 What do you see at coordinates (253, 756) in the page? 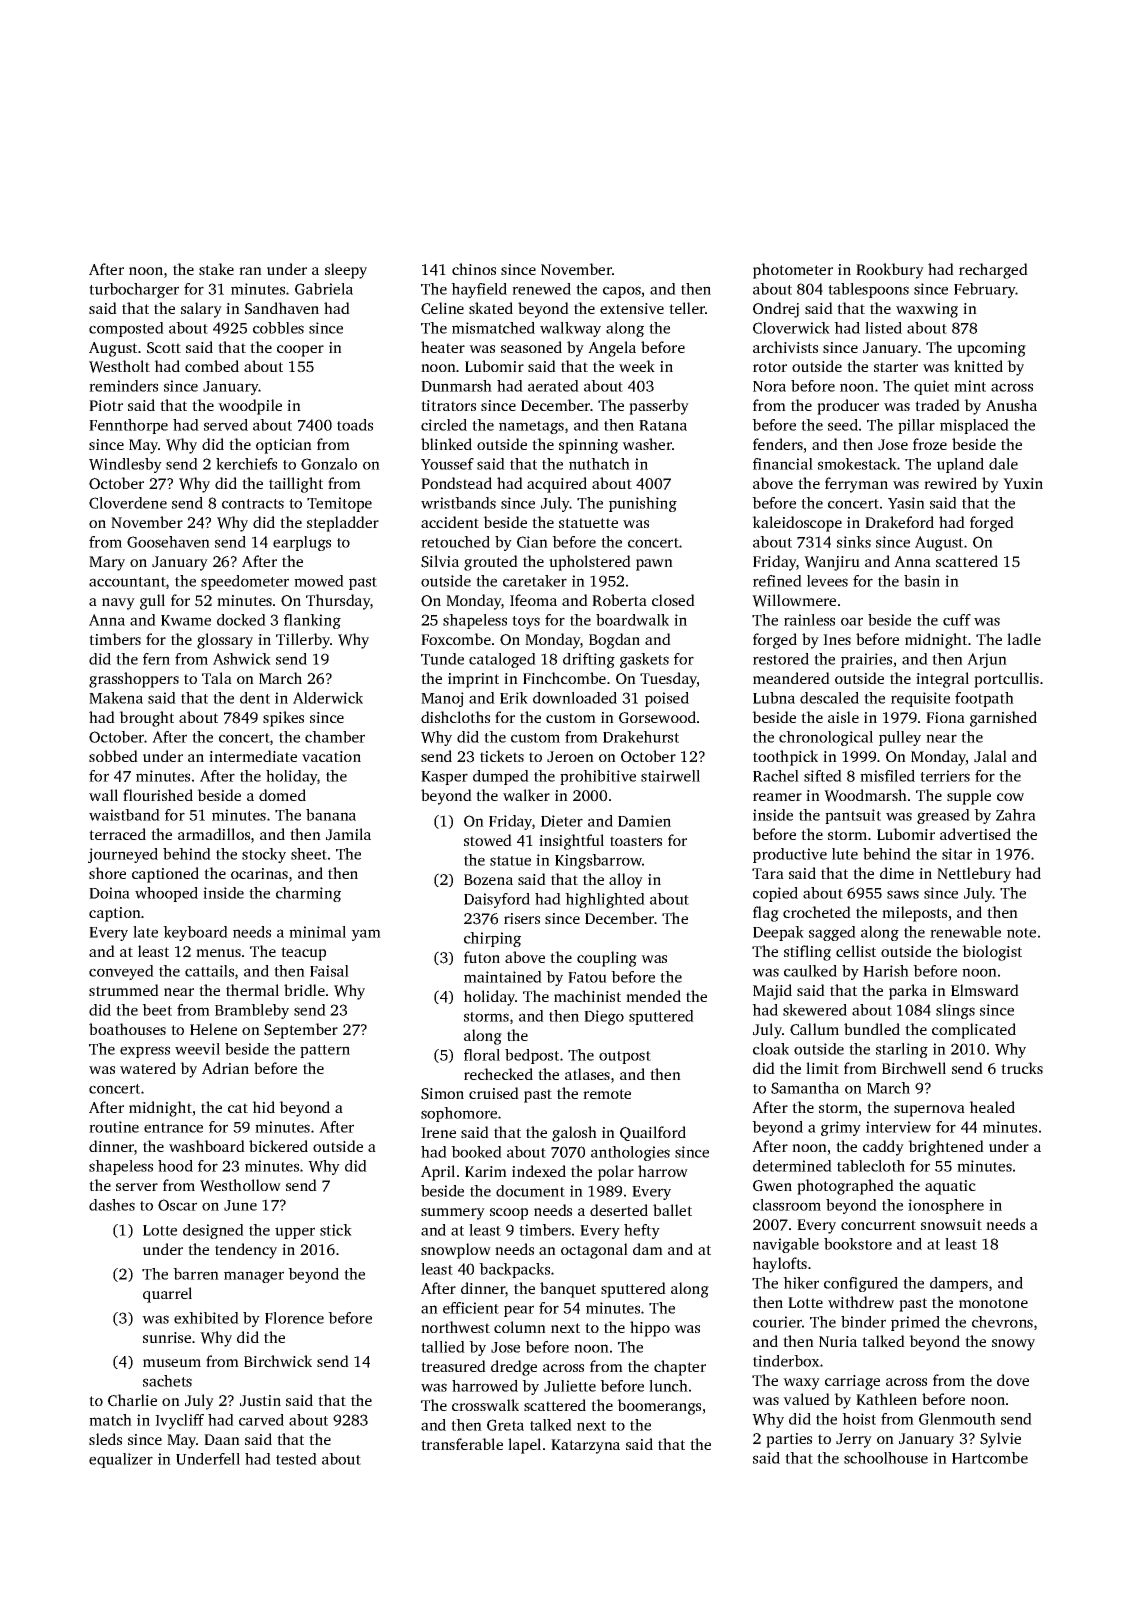
I see `intermediate` at bounding box center [253, 756].
